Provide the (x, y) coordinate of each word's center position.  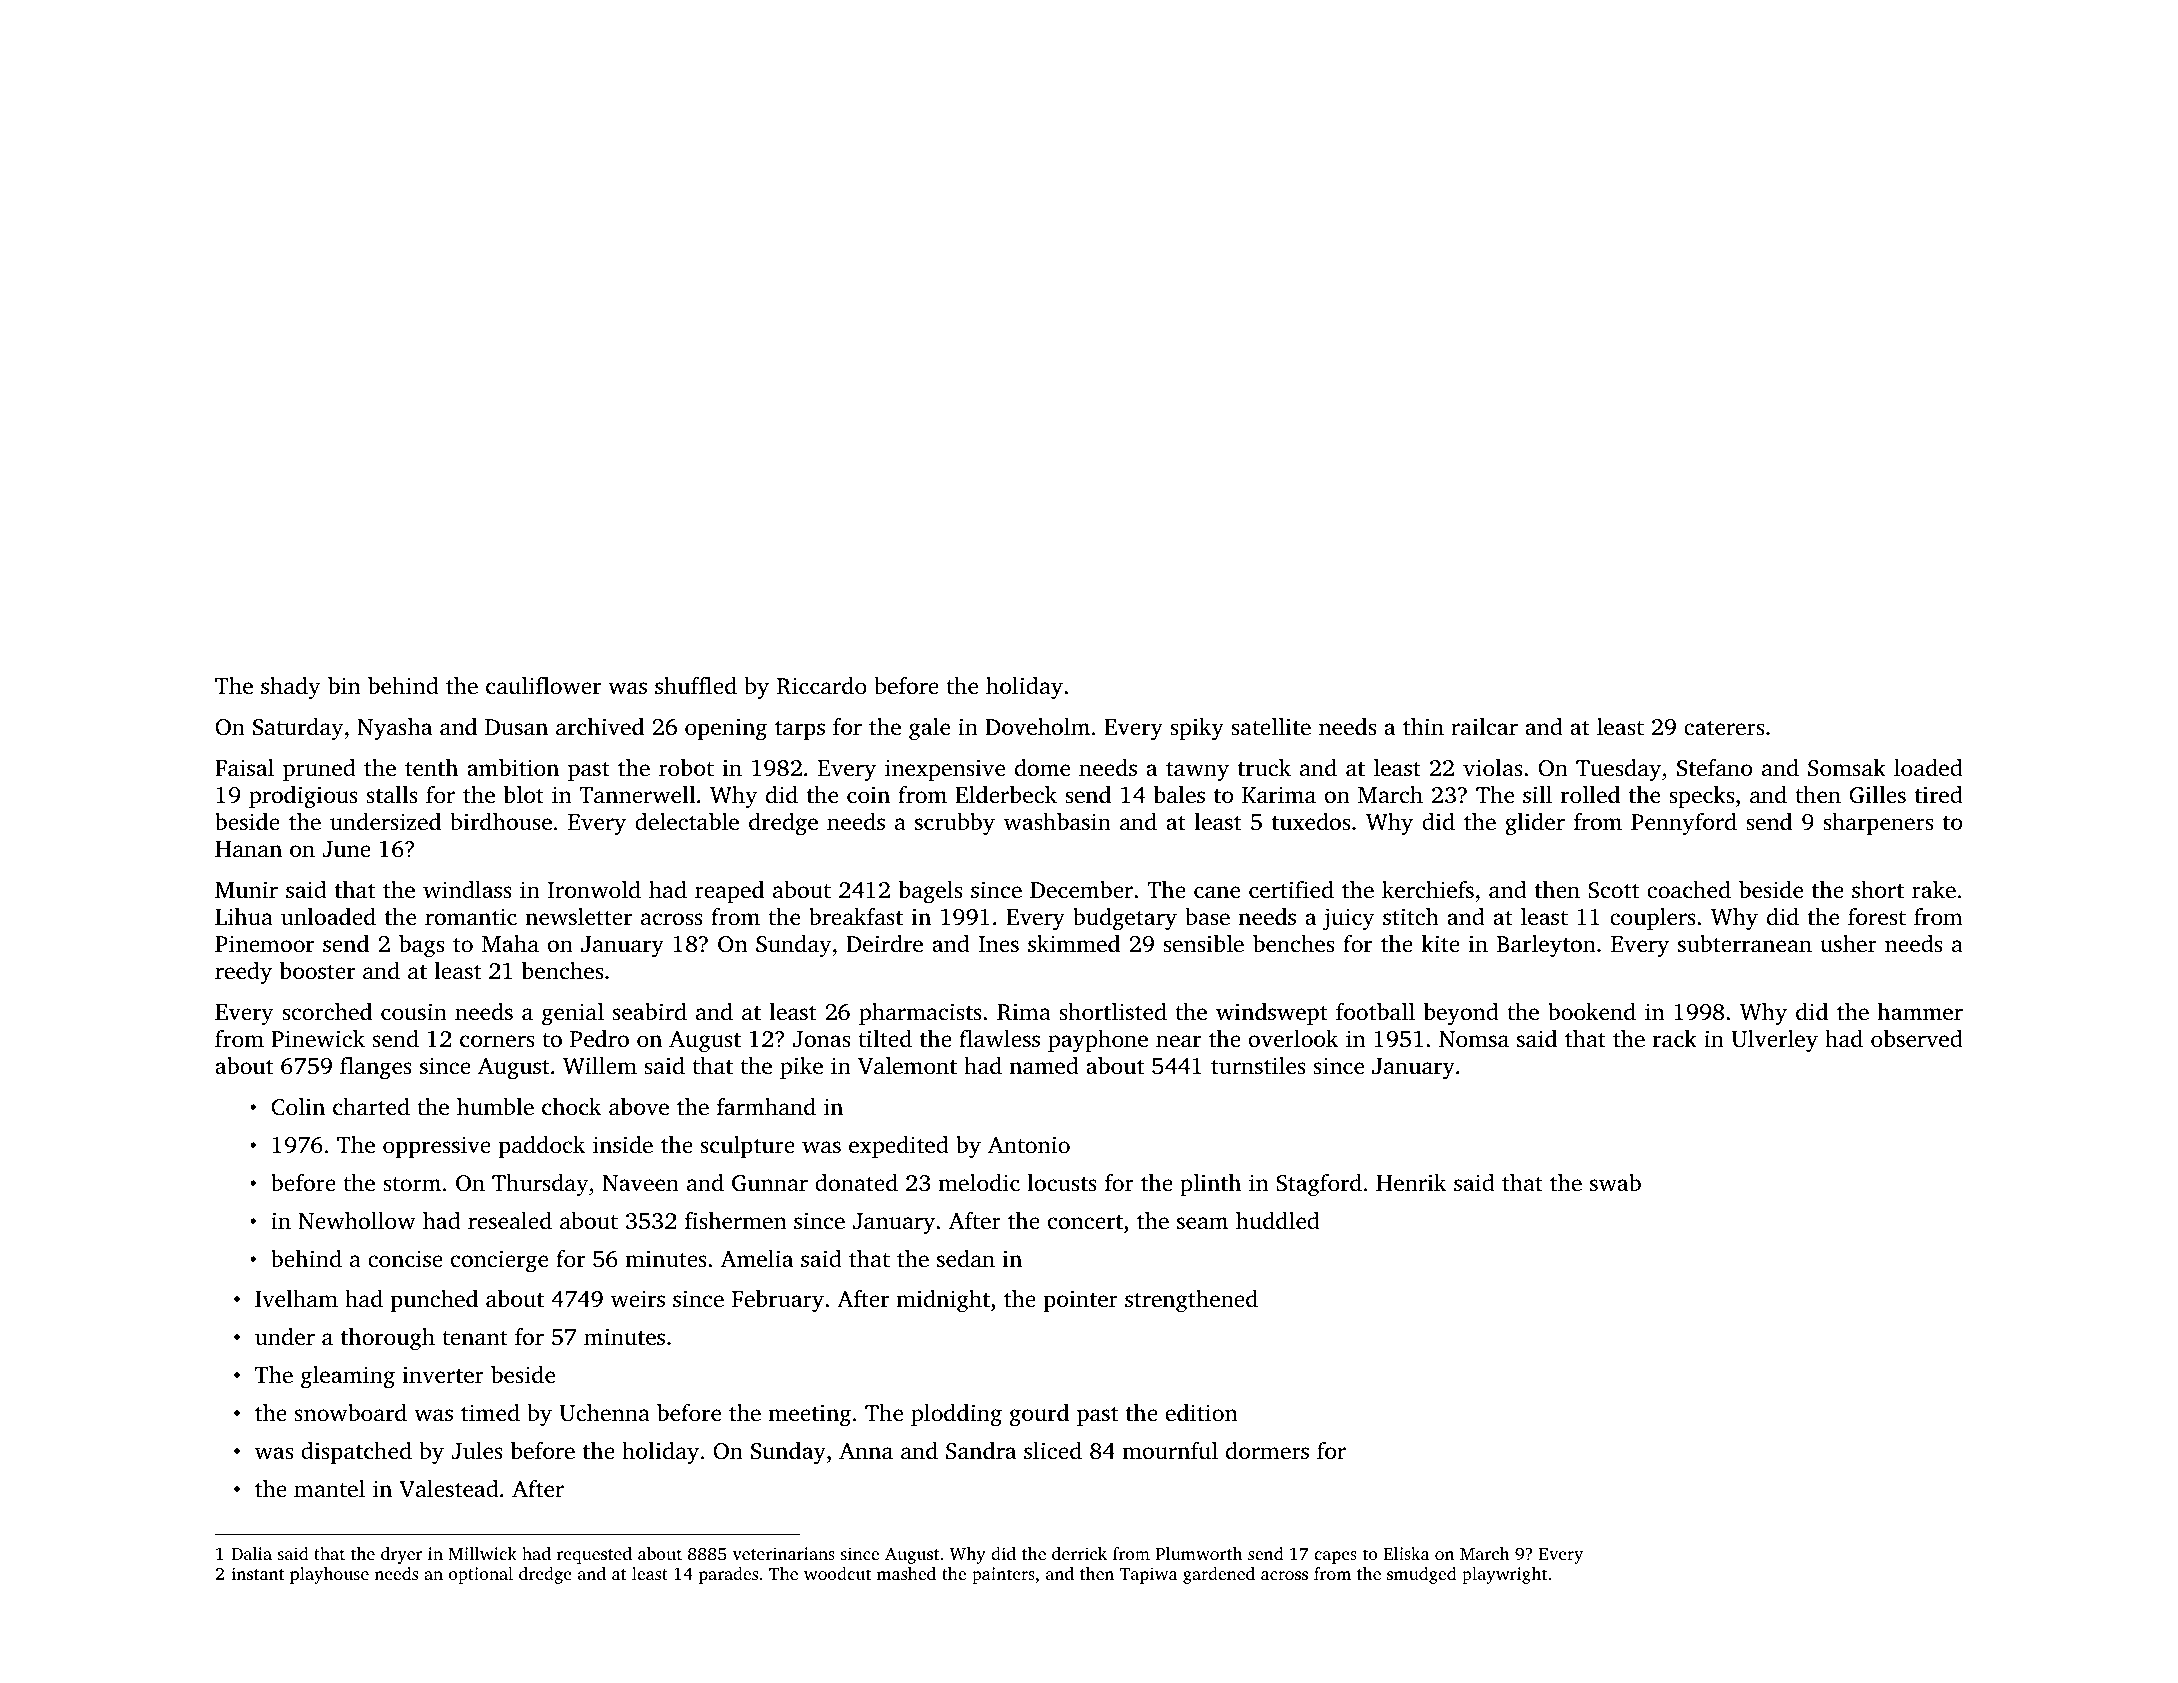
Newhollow (356, 1220)
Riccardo (822, 686)
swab (1615, 1182)
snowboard (351, 1413)
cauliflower (543, 686)
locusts (1062, 1182)
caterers (1724, 728)
